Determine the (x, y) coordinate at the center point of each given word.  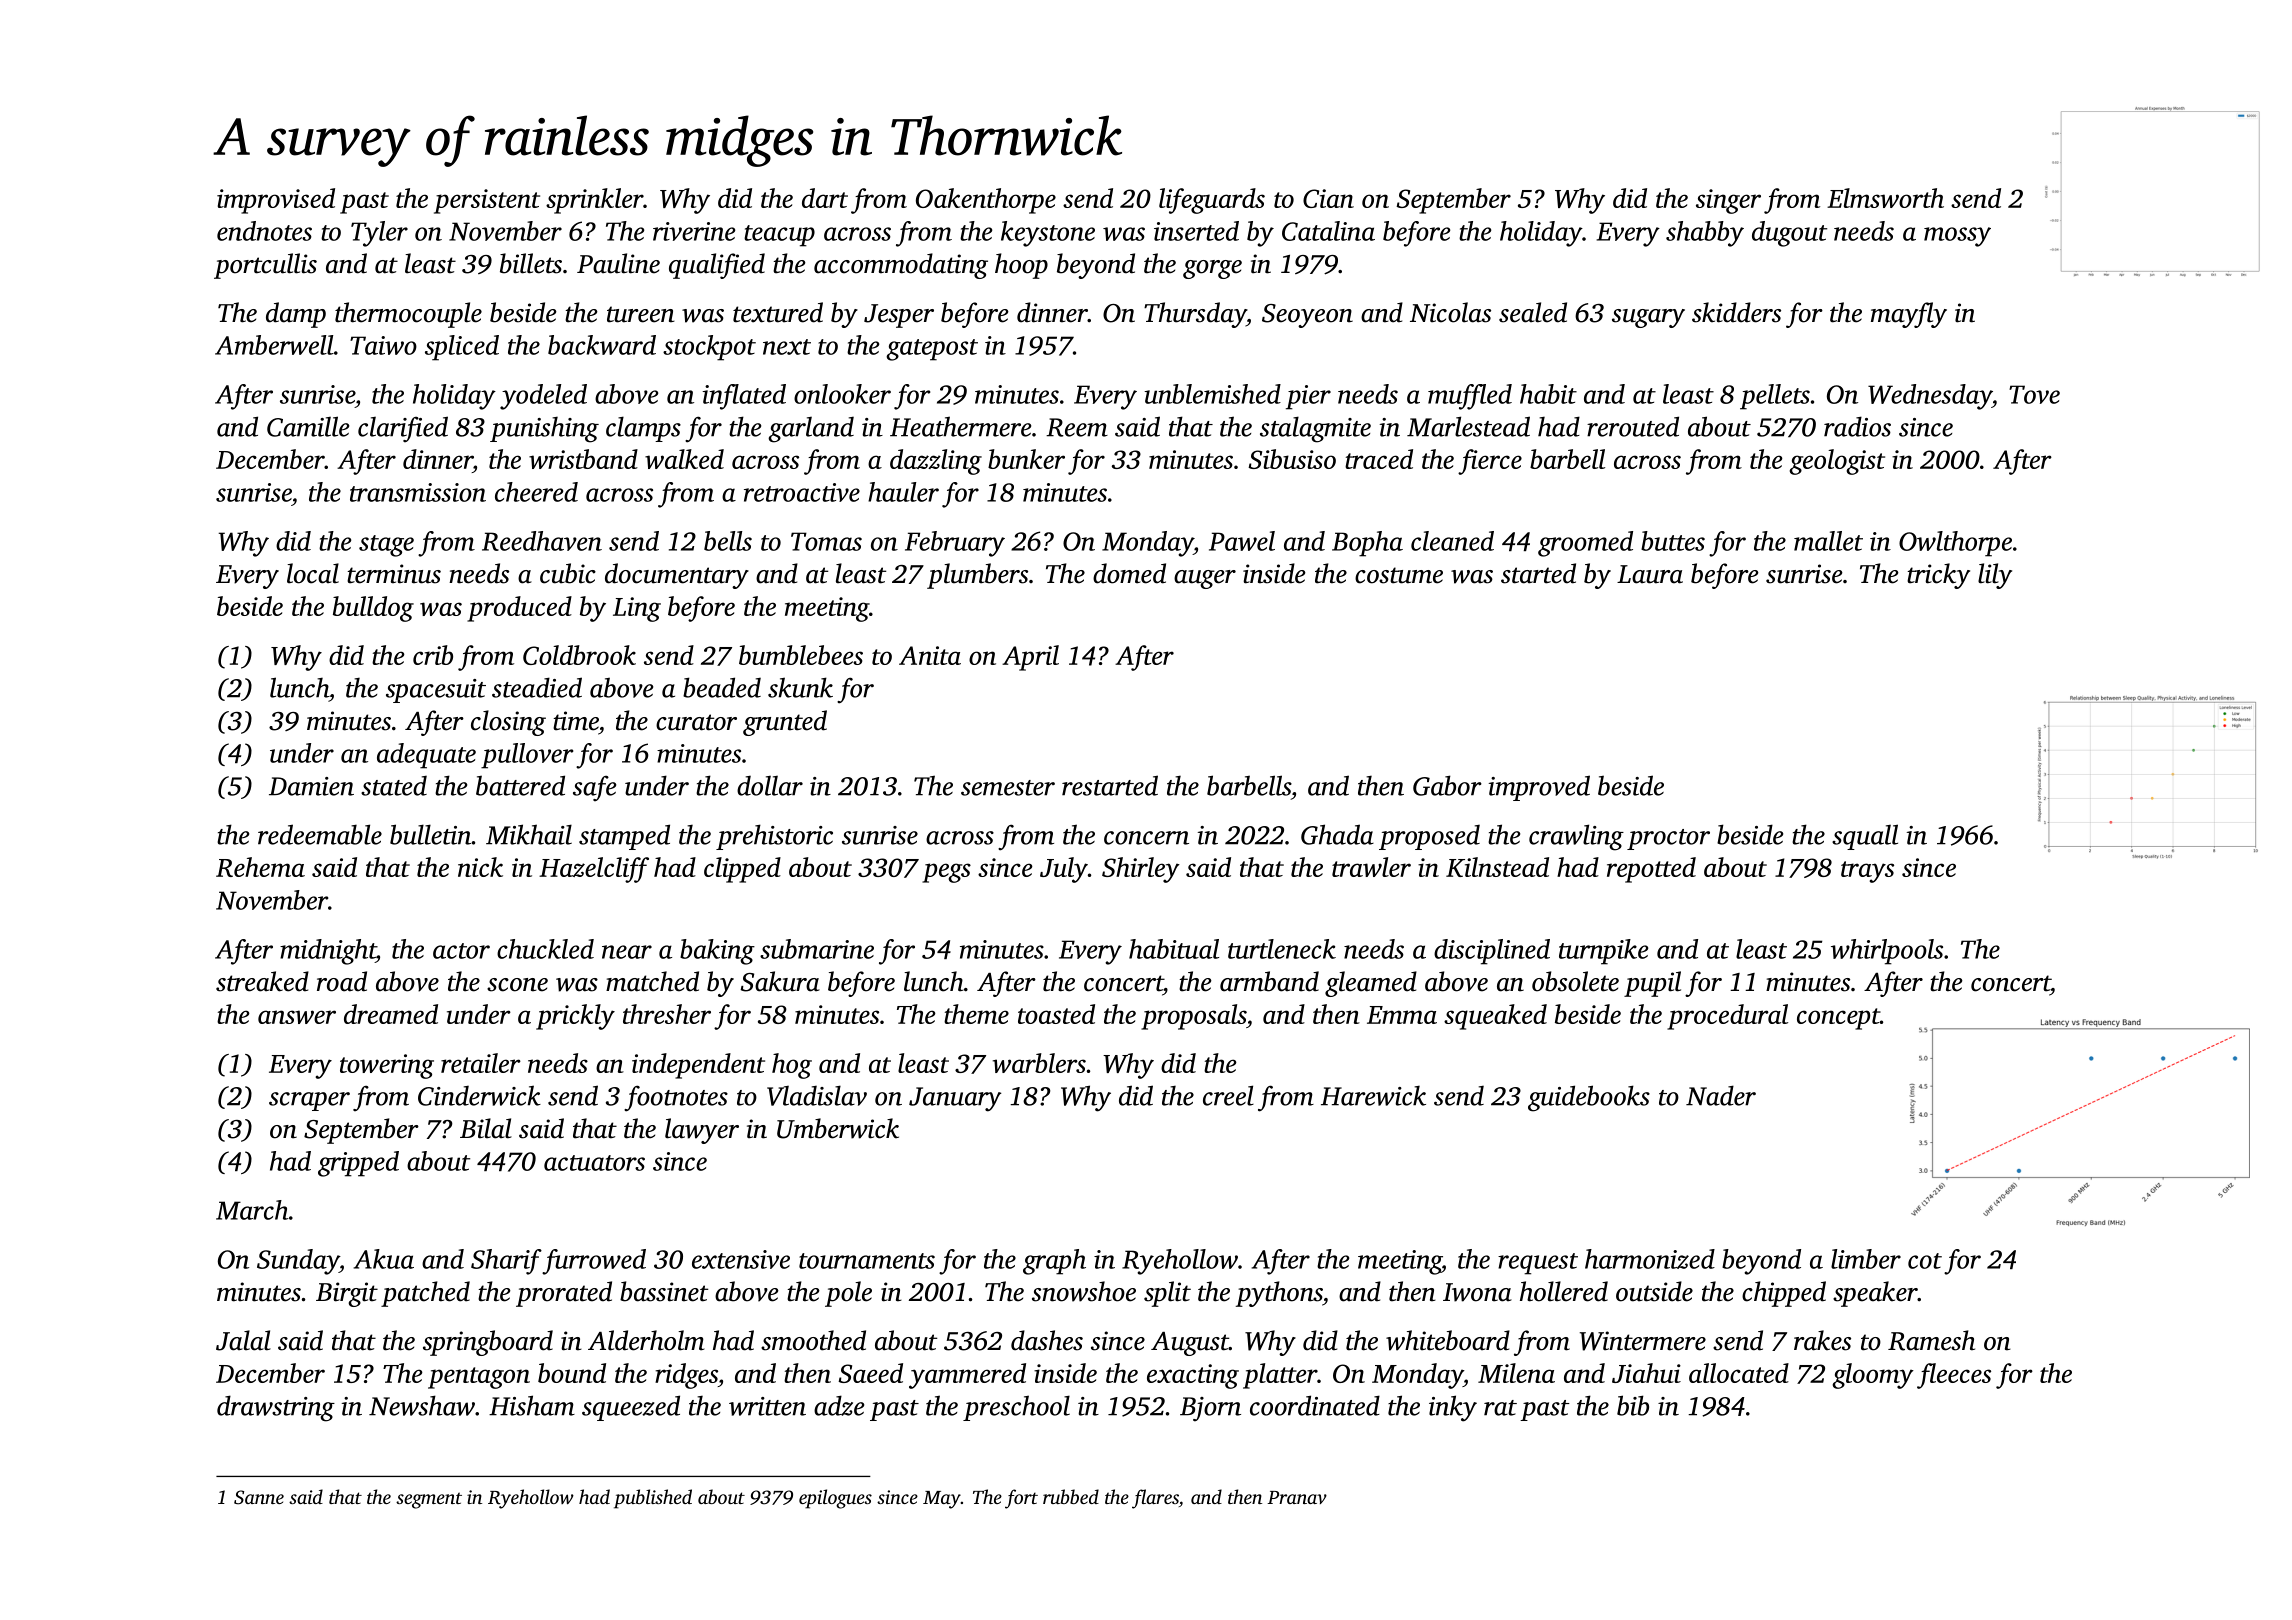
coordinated (1315, 1405)
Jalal (243, 1340)
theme (976, 1014)
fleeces (1954, 1376)
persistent (487, 201)
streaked (262, 981)
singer (1728, 201)
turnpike (1603, 952)
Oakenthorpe (986, 201)
